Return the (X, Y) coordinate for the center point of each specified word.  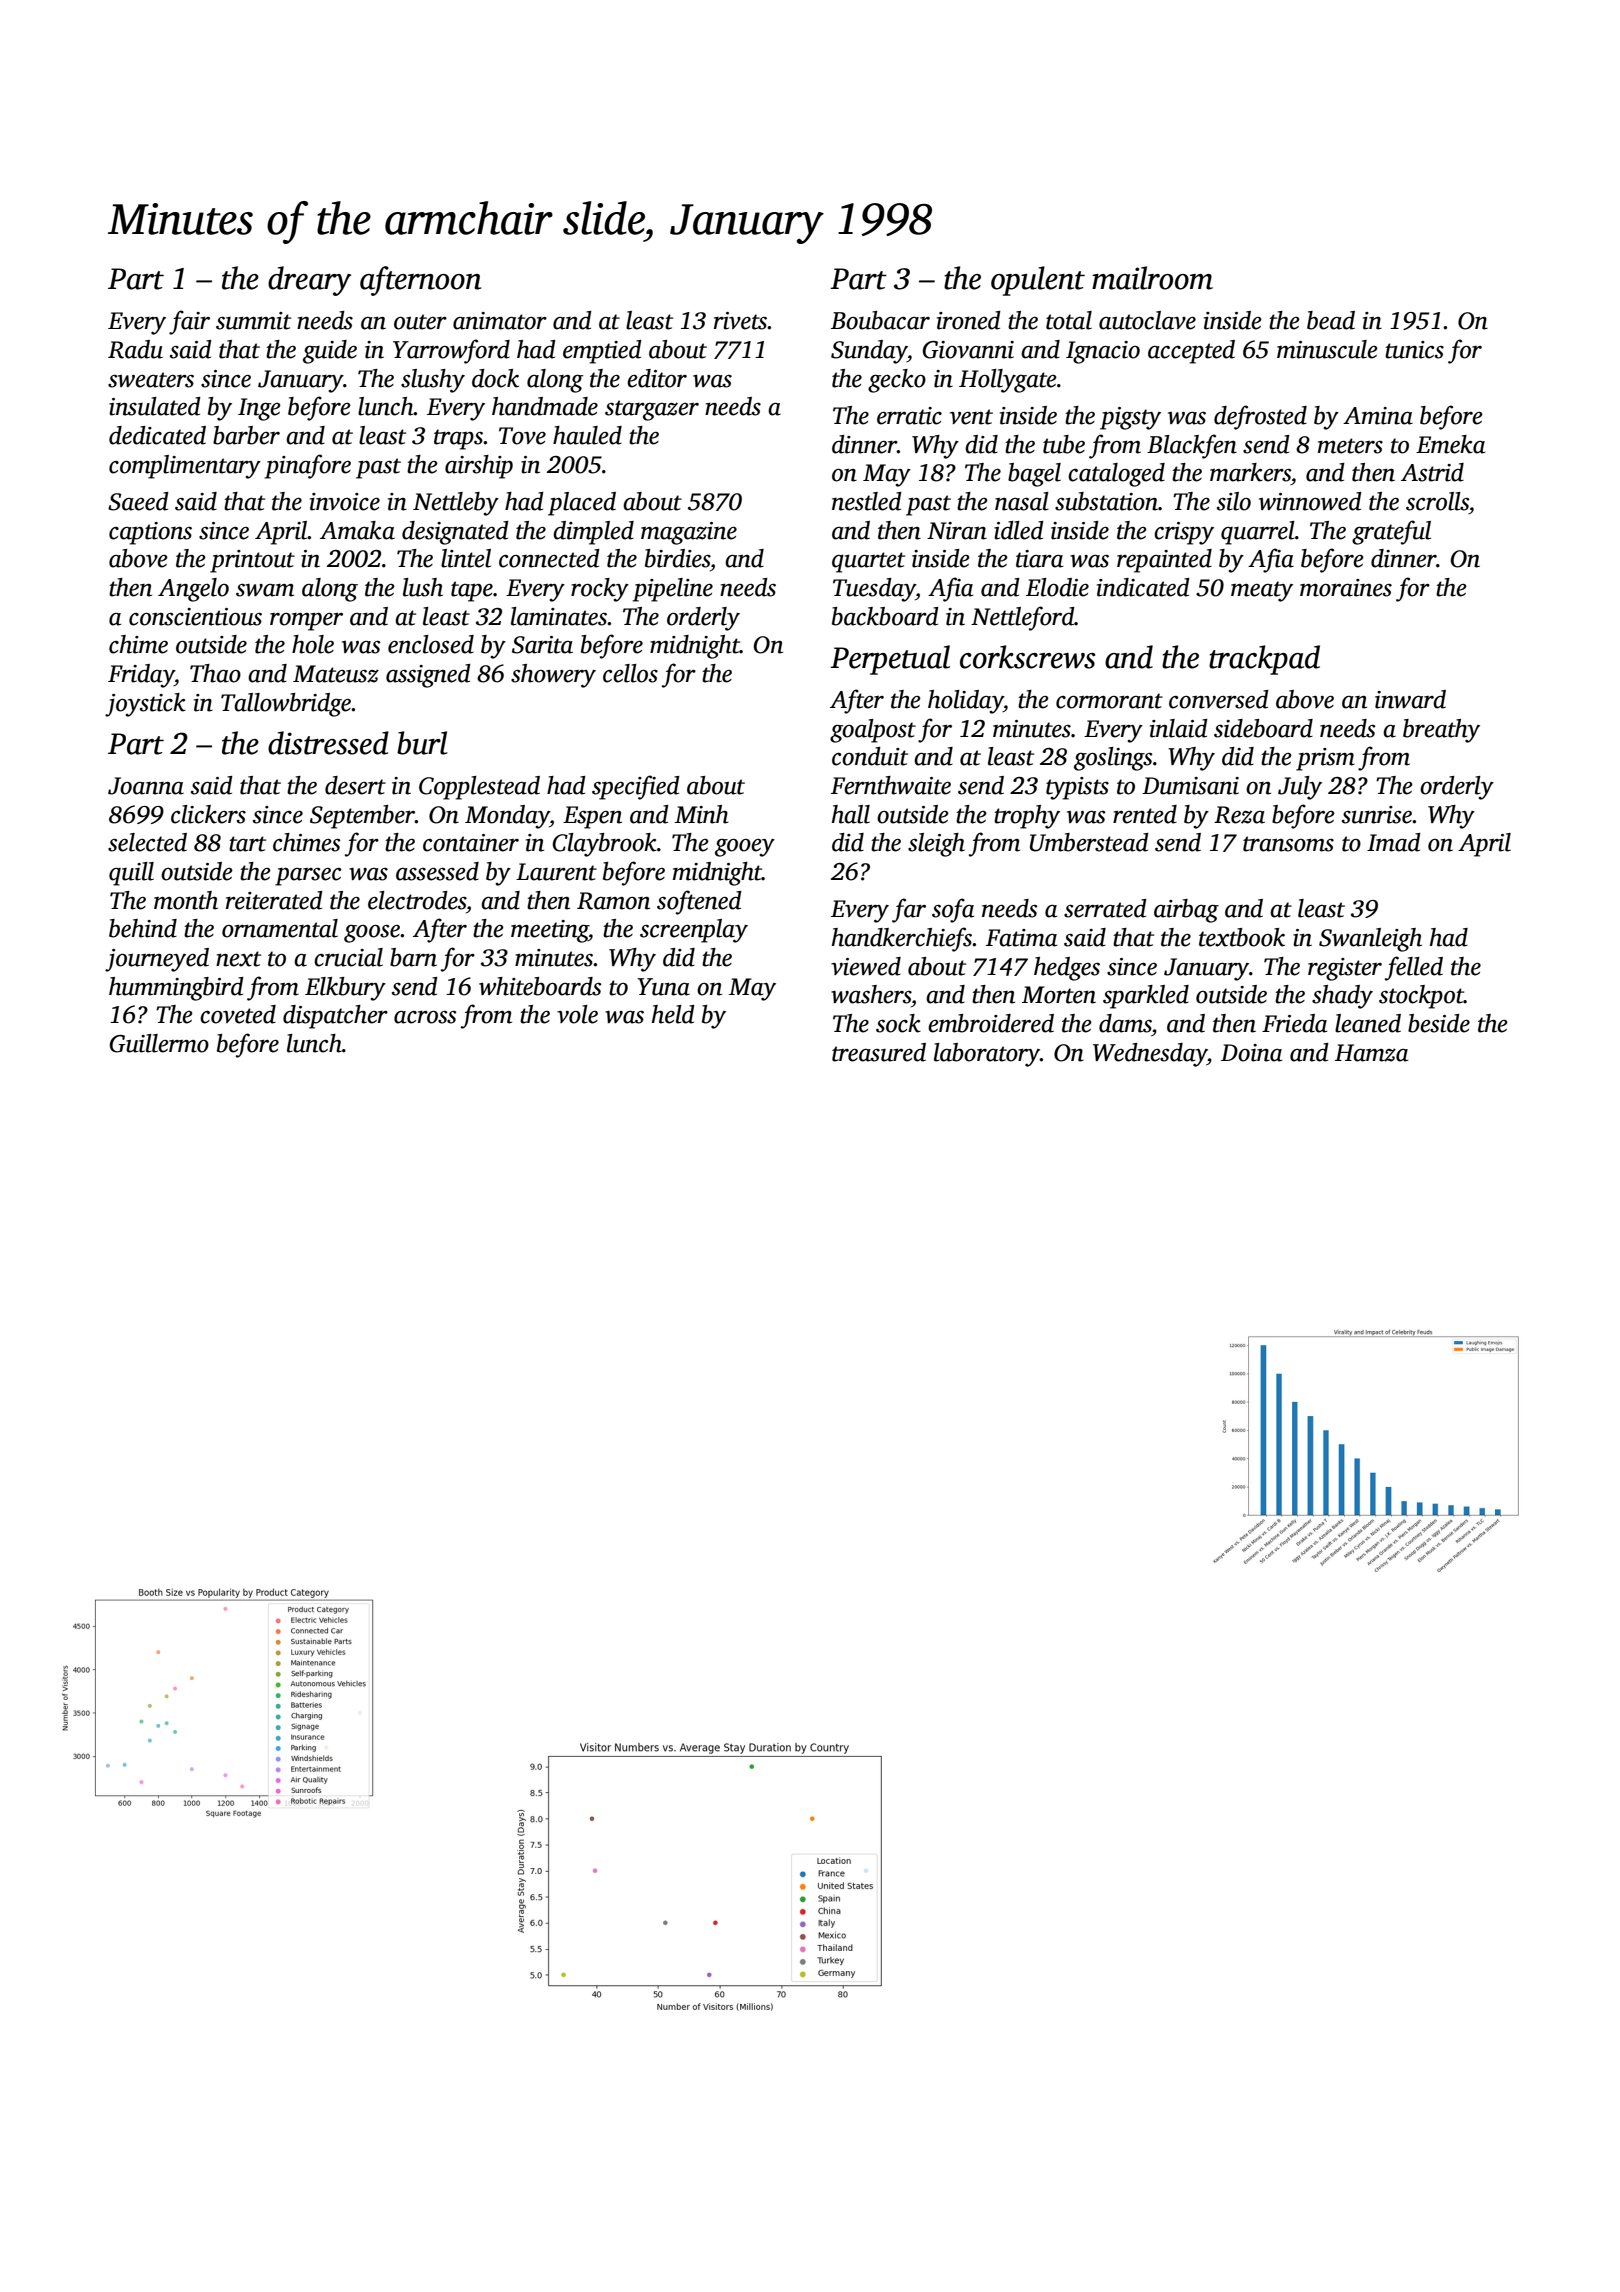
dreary (309, 281)
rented (1145, 814)
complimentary (185, 467)
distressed (328, 743)
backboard (885, 616)
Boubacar (880, 320)
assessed (437, 871)
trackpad (1264, 660)
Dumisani (1190, 786)
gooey (745, 848)
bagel (1034, 475)
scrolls (1437, 501)
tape (472, 591)
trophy (1027, 817)
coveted (238, 1014)
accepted (1191, 352)
